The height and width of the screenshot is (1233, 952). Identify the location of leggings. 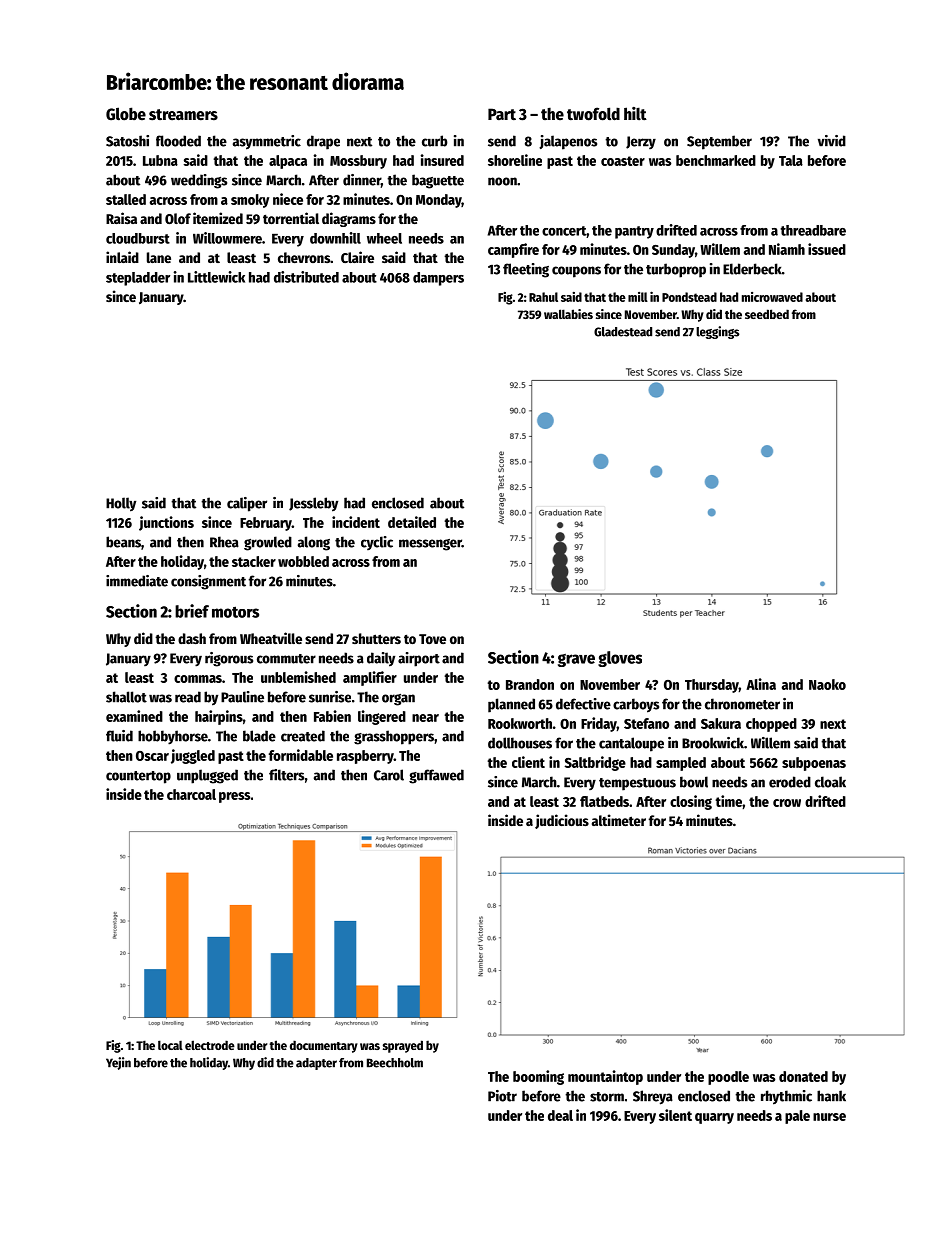
(718, 332).
